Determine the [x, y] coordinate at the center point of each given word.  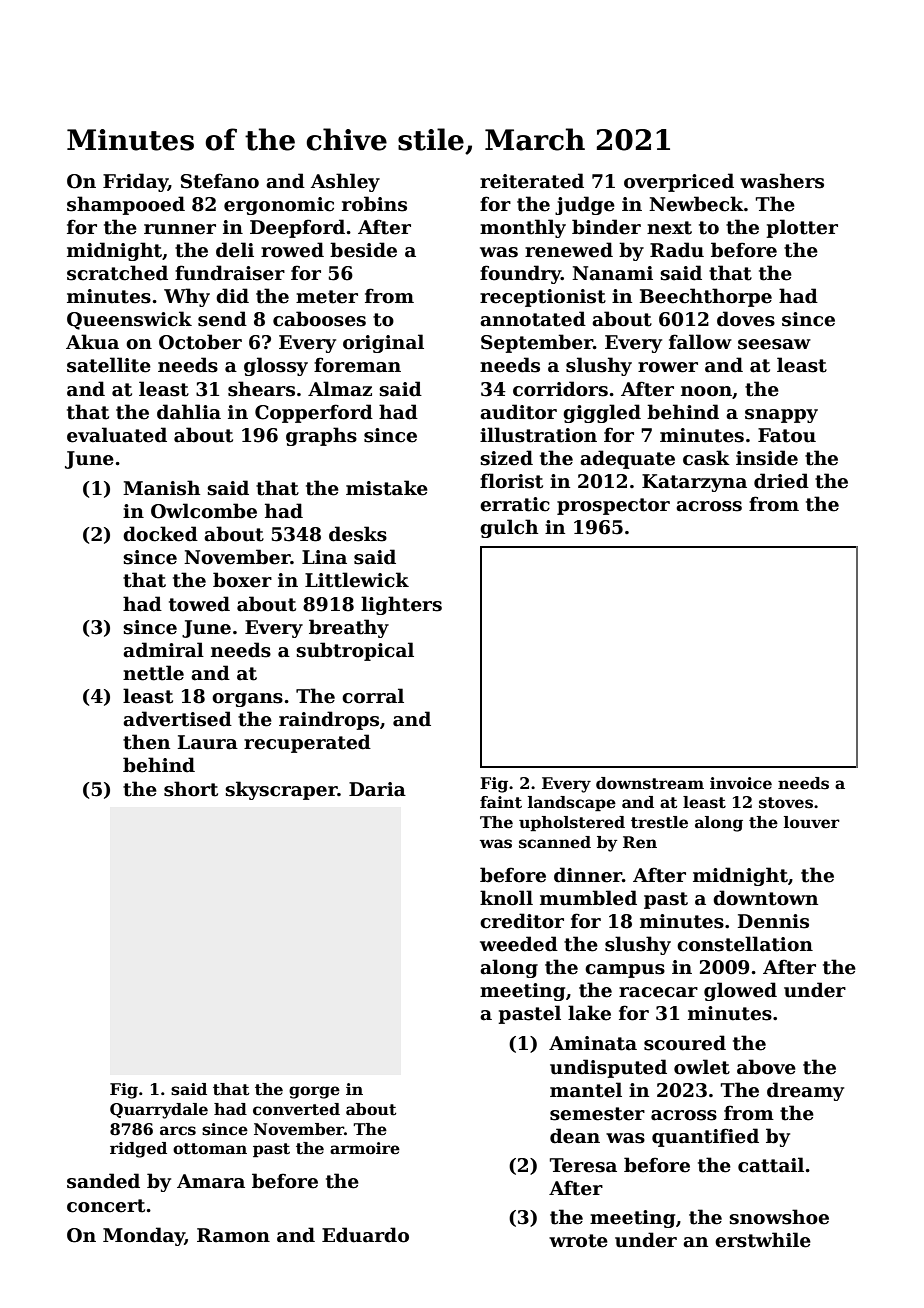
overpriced [679, 182]
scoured [685, 1043]
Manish [161, 488]
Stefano [220, 181]
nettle [153, 673]
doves [746, 319]
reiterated [532, 181]
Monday [144, 1236]
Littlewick [357, 580]
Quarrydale [159, 1111]
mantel [586, 1090]
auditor [518, 412]
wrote [578, 1241]
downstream [650, 783]
